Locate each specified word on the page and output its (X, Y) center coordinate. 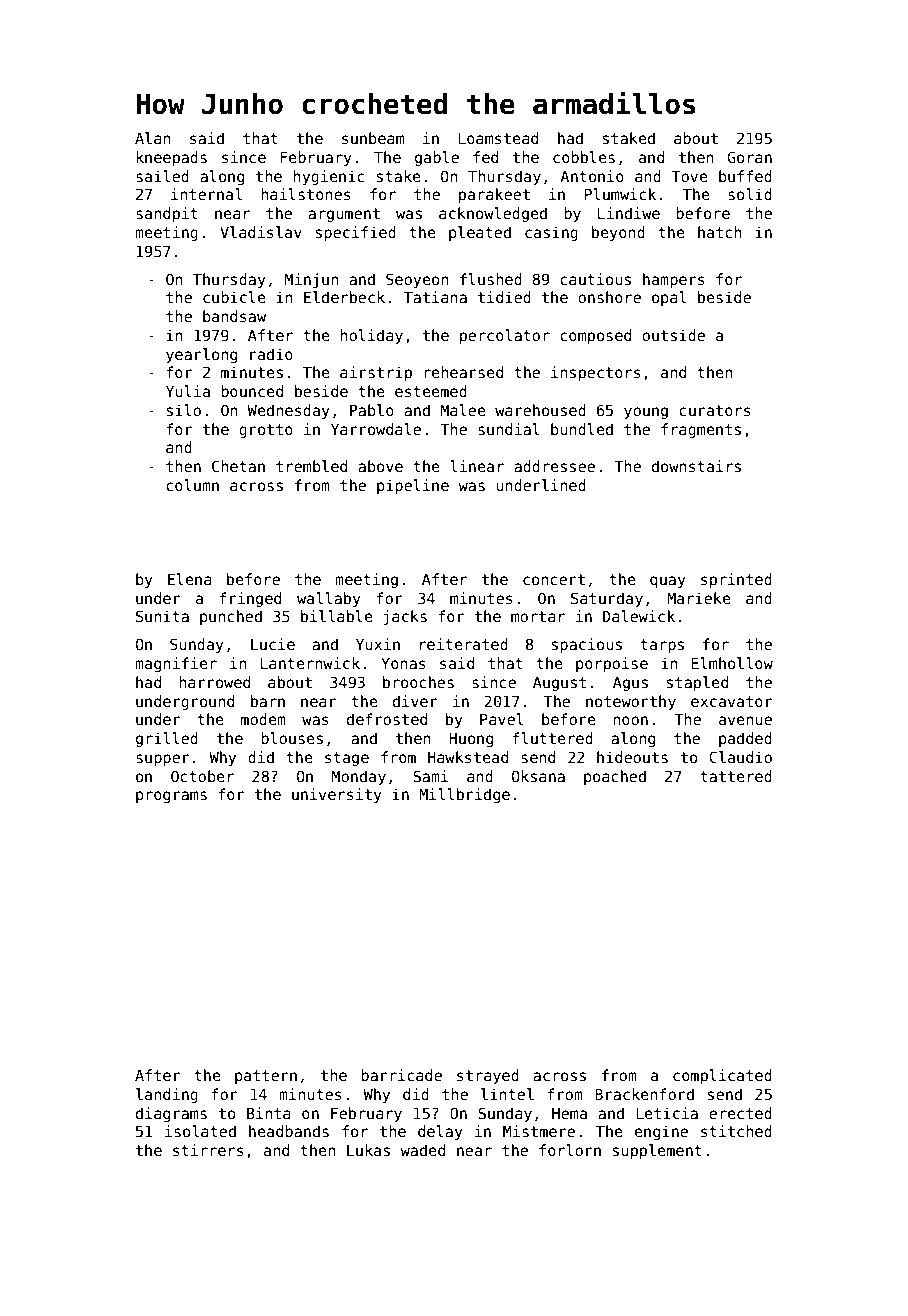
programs (171, 797)
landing (167, 1095)
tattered (736, 776)
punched (231, 617)
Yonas (403, 663)
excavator (732, 701)
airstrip (376, 373)
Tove (689, 176)
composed (595, 336)
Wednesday (288, 411)
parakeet (494, 195)
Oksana (538, 776)
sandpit (167, 214)
